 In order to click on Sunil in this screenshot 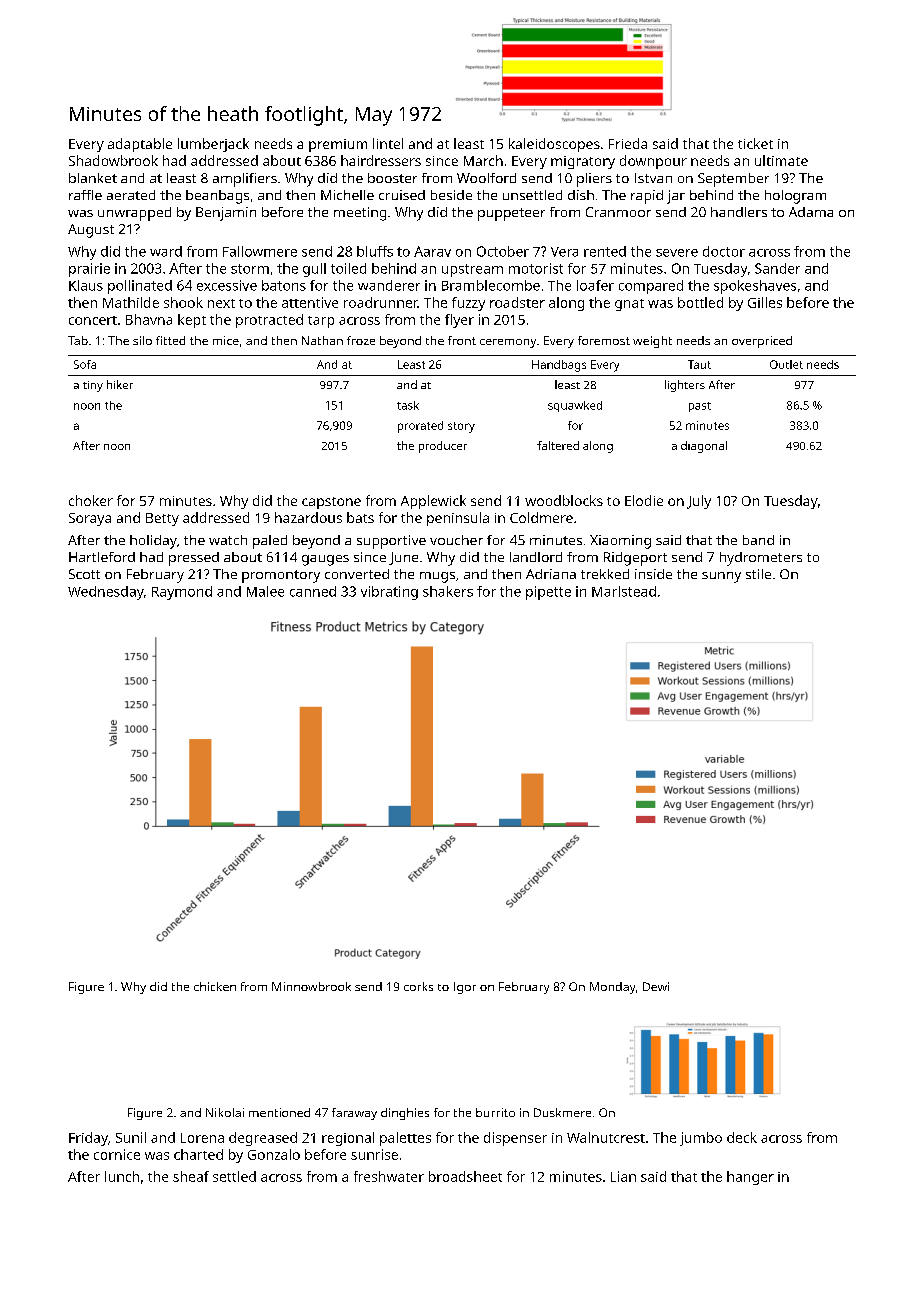, I will do `click(131, 1137)`.
